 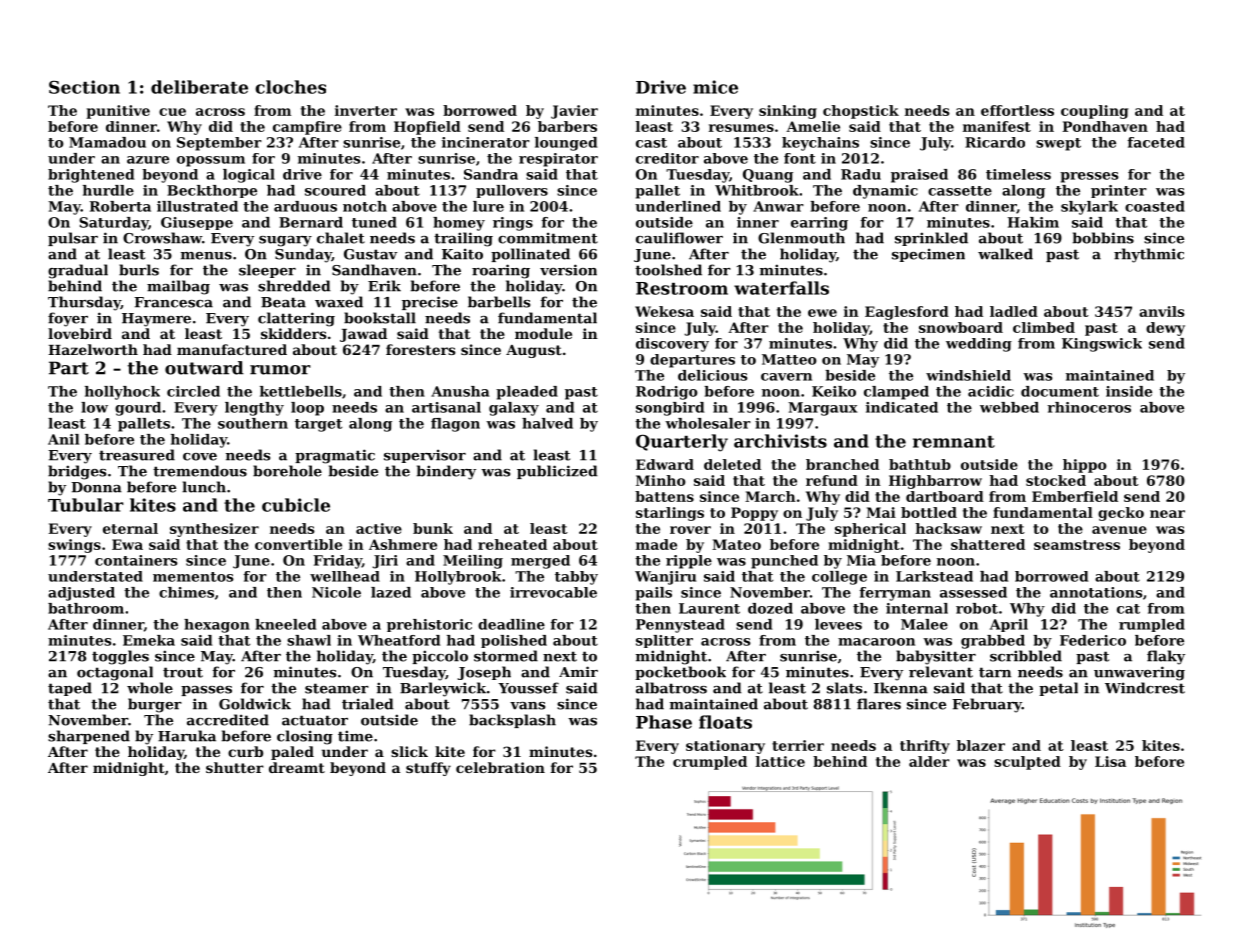 I want to click on keychains, so click(x=820, y=144).
